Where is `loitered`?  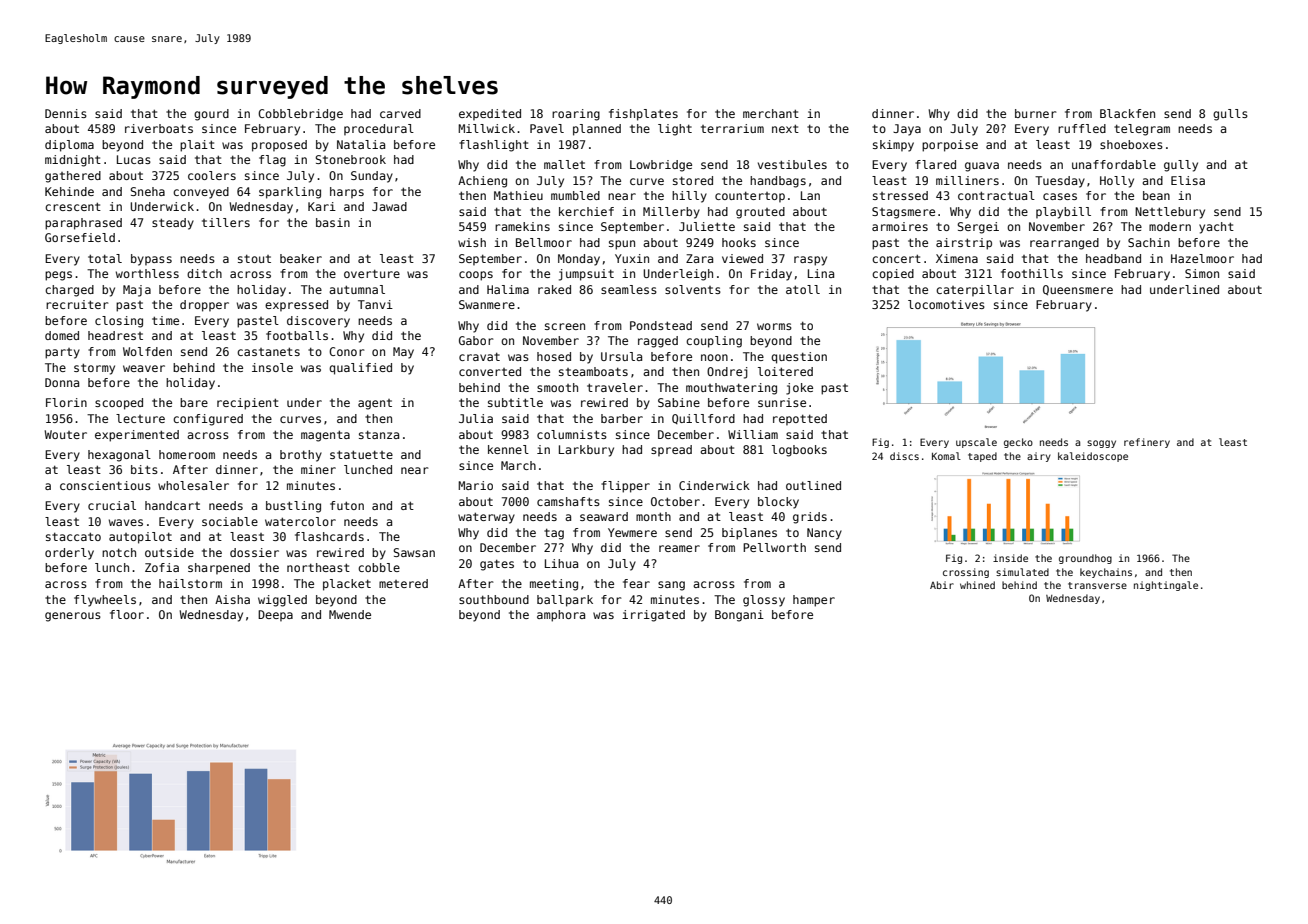
loitered is located at coordinates (785, 371).
